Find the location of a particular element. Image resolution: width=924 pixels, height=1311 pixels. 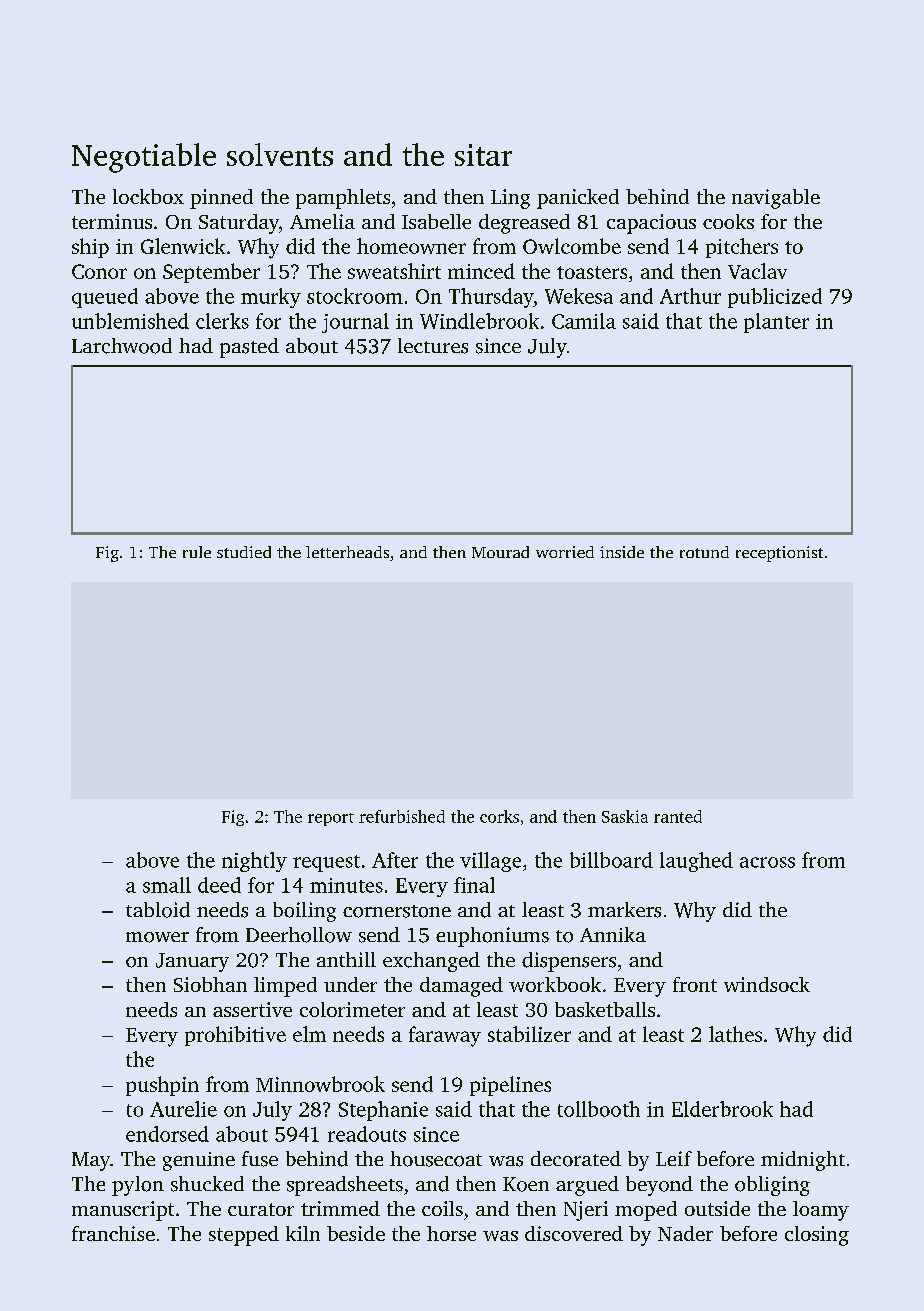

sitar is located at coordinates (483, 155).
